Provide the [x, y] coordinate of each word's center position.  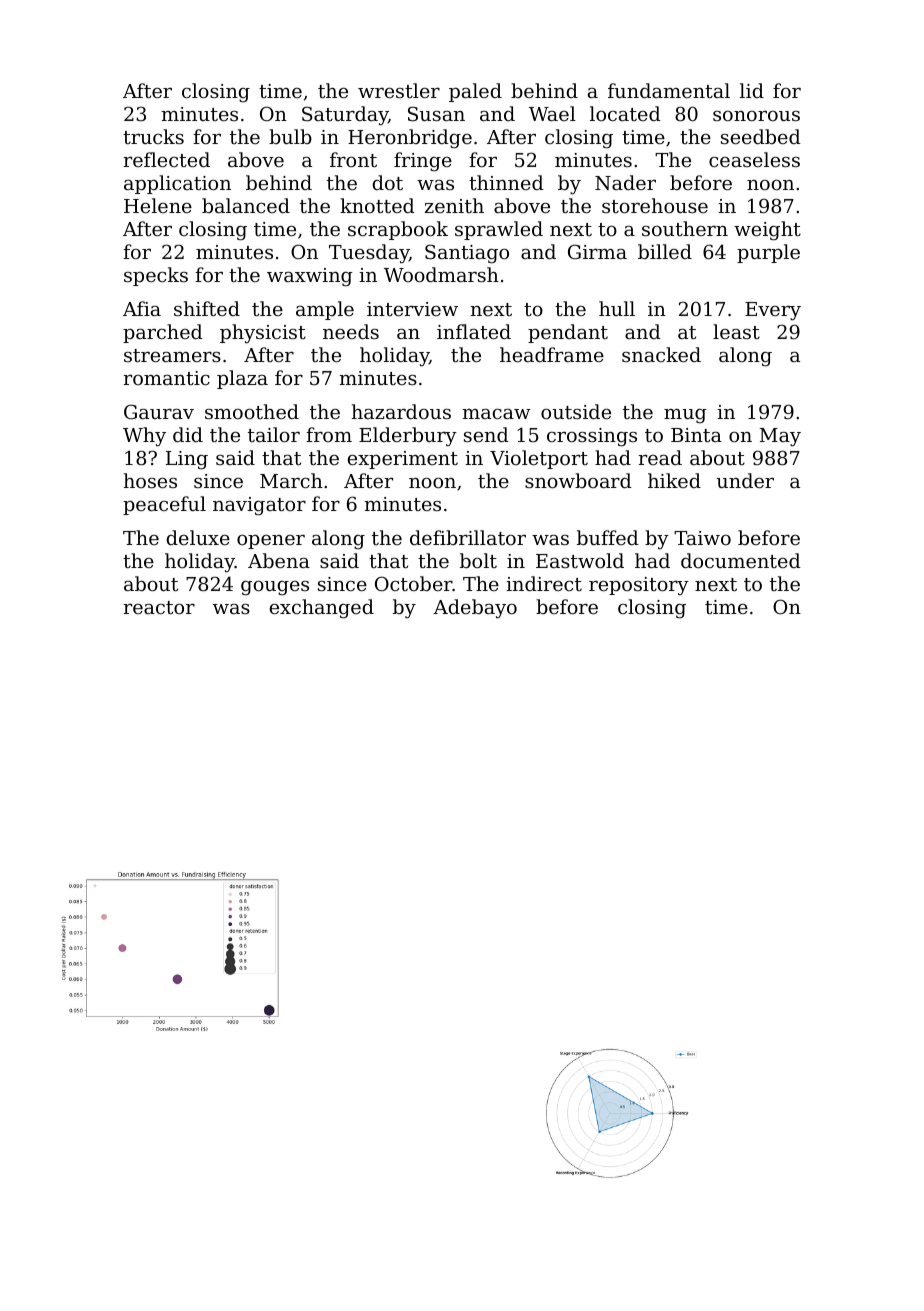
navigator [259, 506]
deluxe [198, 537]
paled [475, 92]
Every [773, 311]
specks [156, 276]
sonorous [756, 116]
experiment [403, 460]
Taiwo [702, 538]
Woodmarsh [441, 274]
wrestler [399, 90]
